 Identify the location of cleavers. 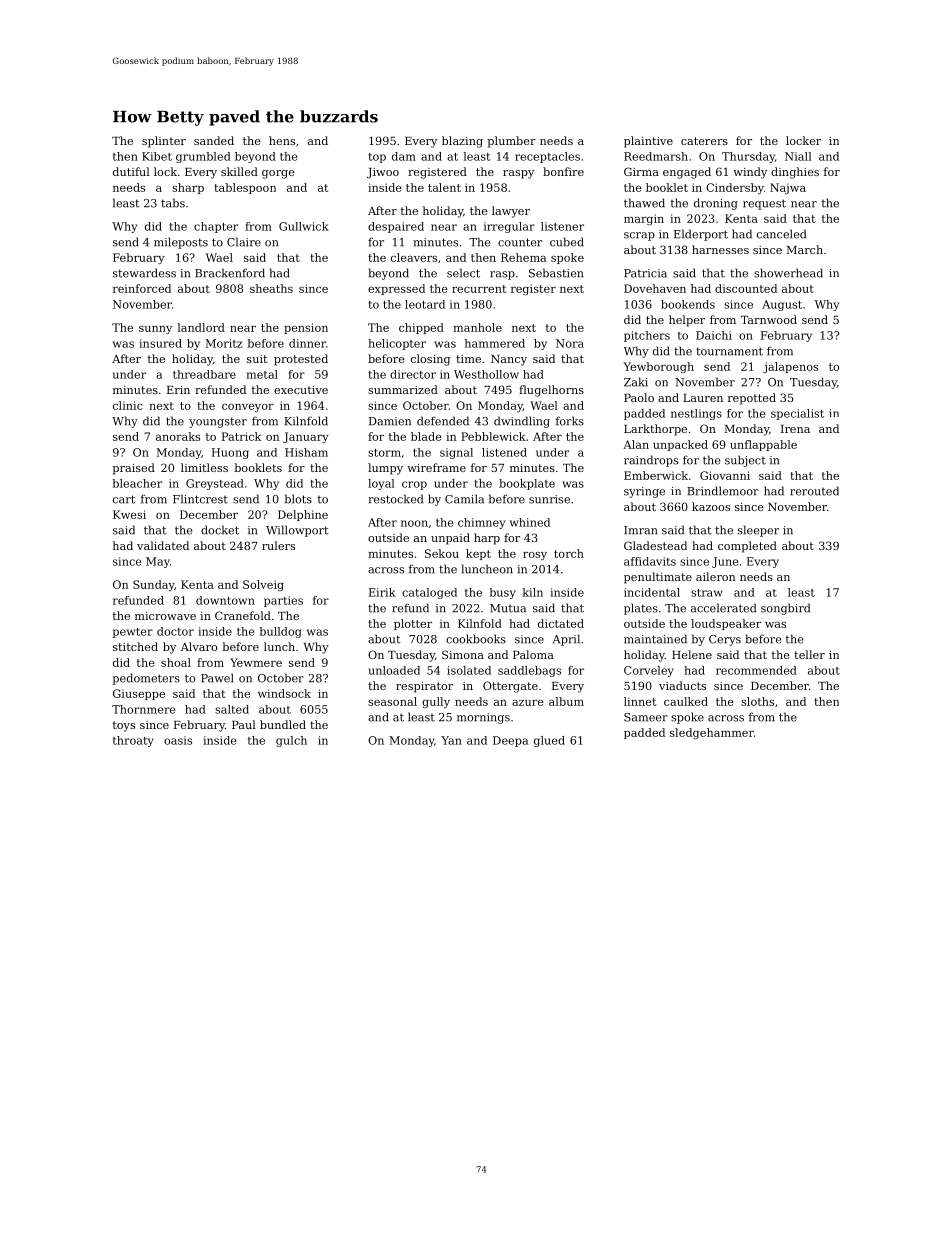
(414, 257).
